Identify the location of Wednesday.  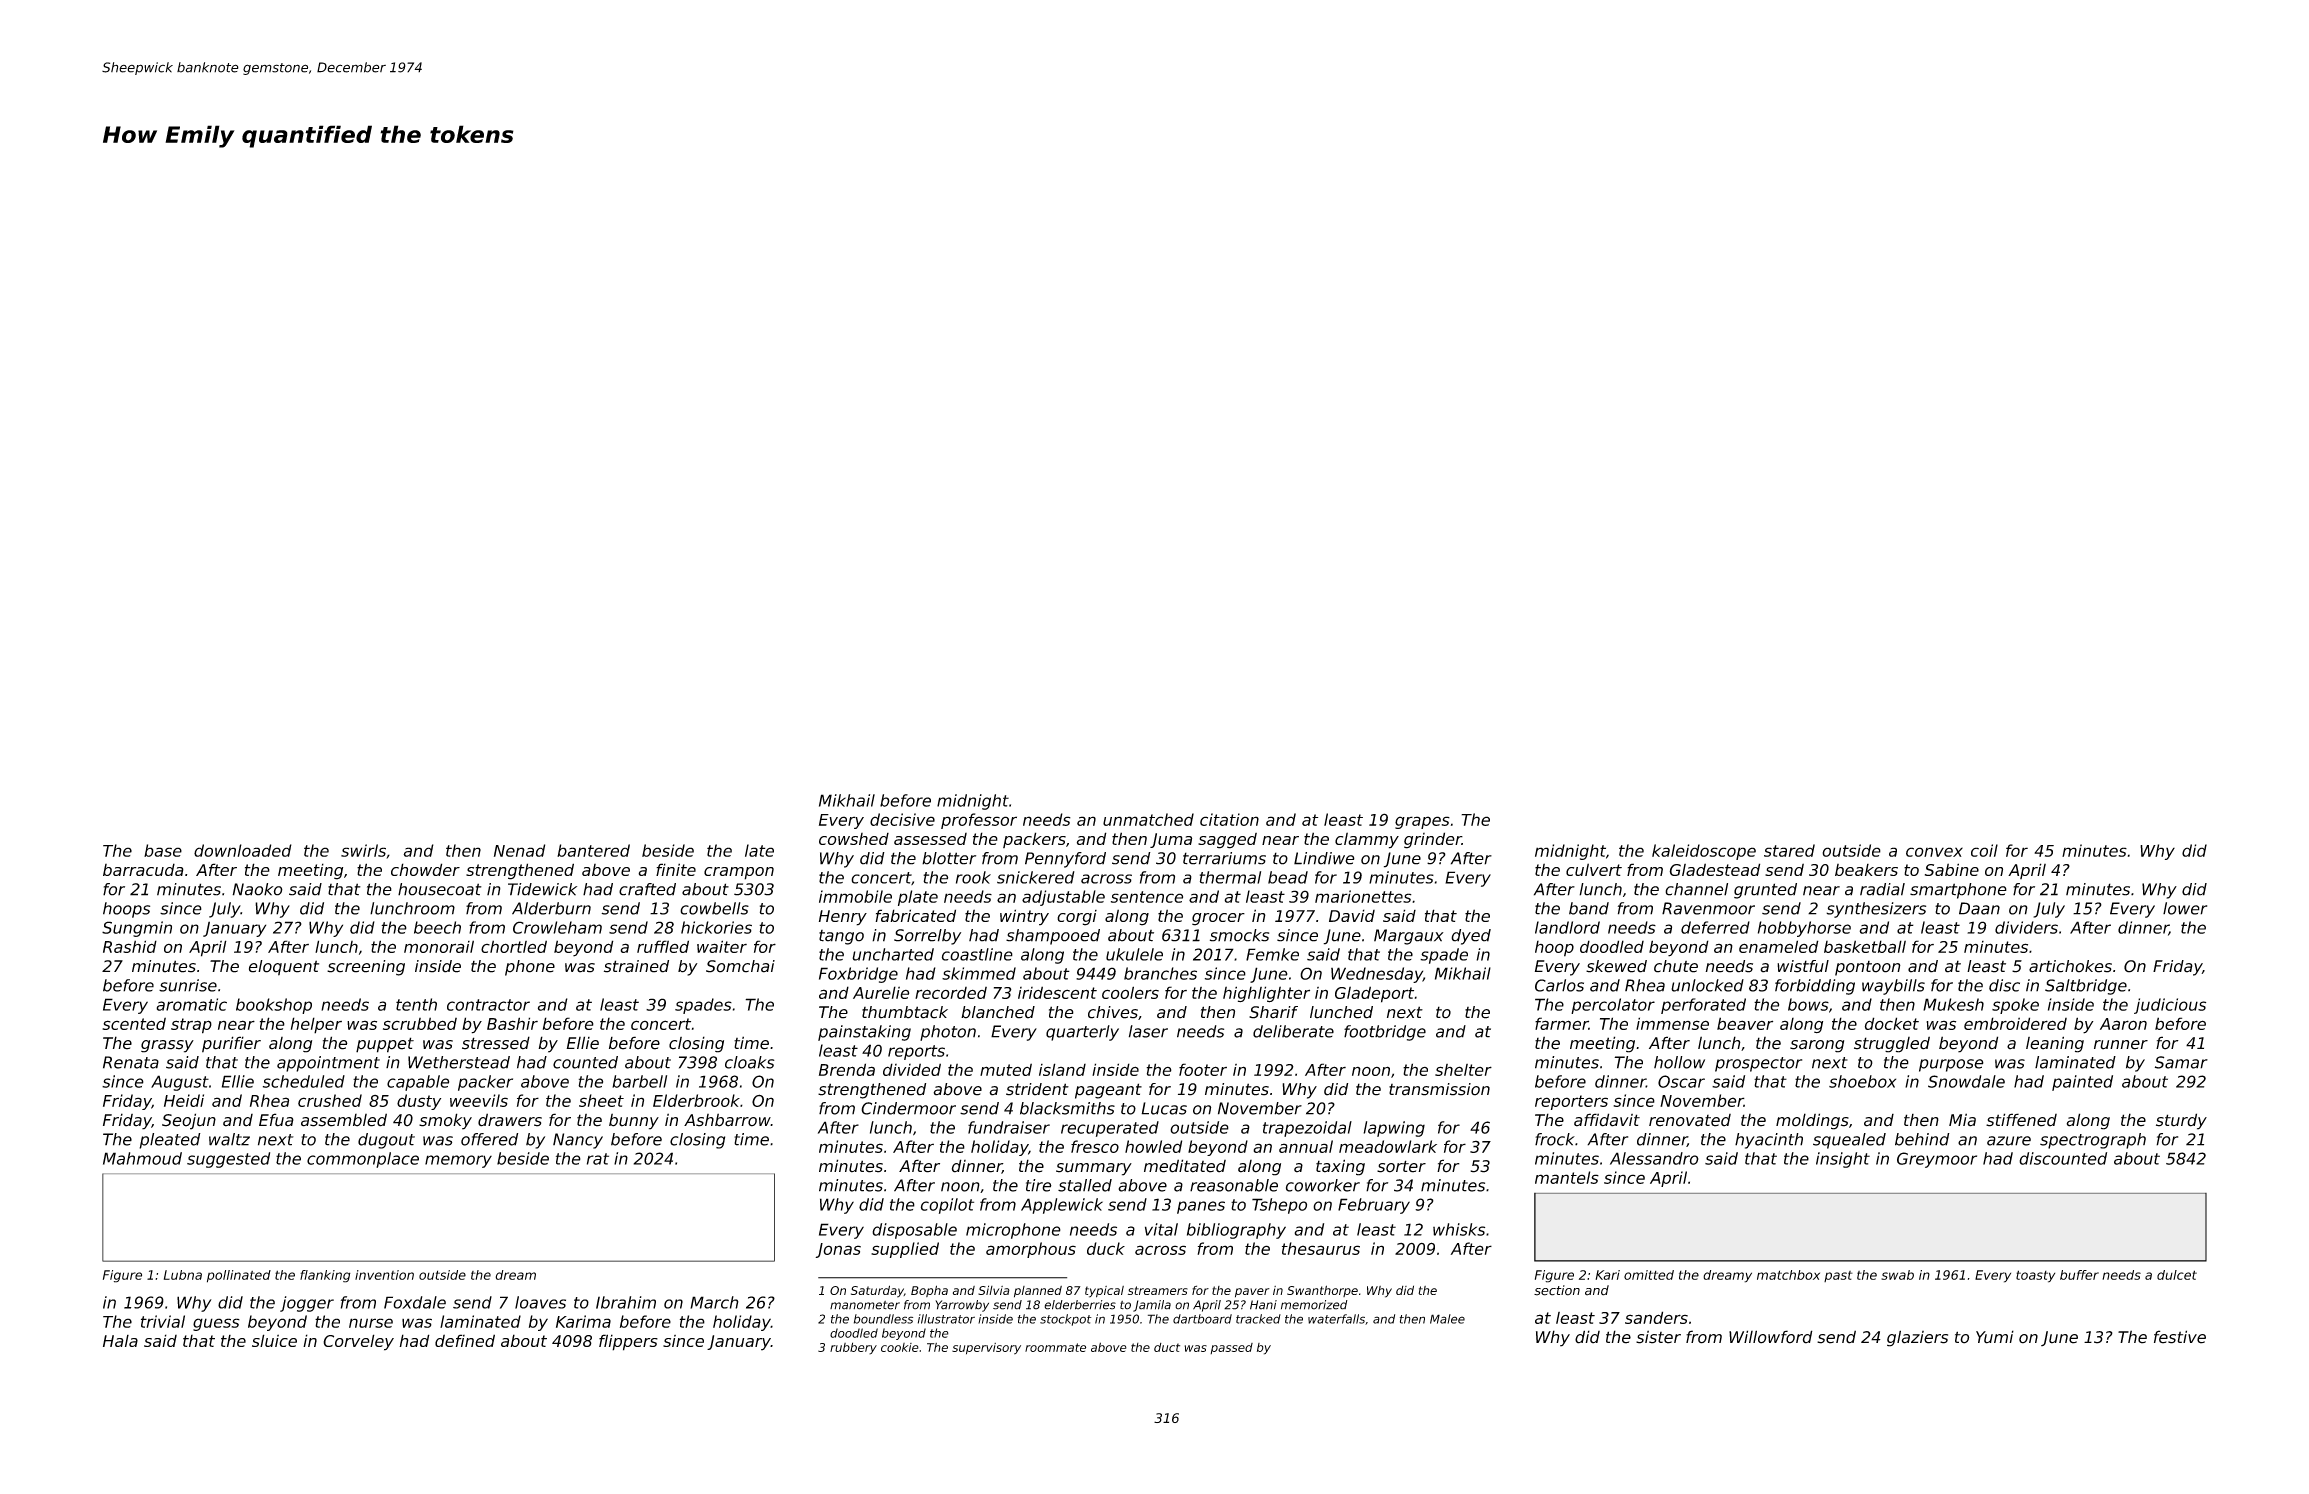
(1377, 975).
